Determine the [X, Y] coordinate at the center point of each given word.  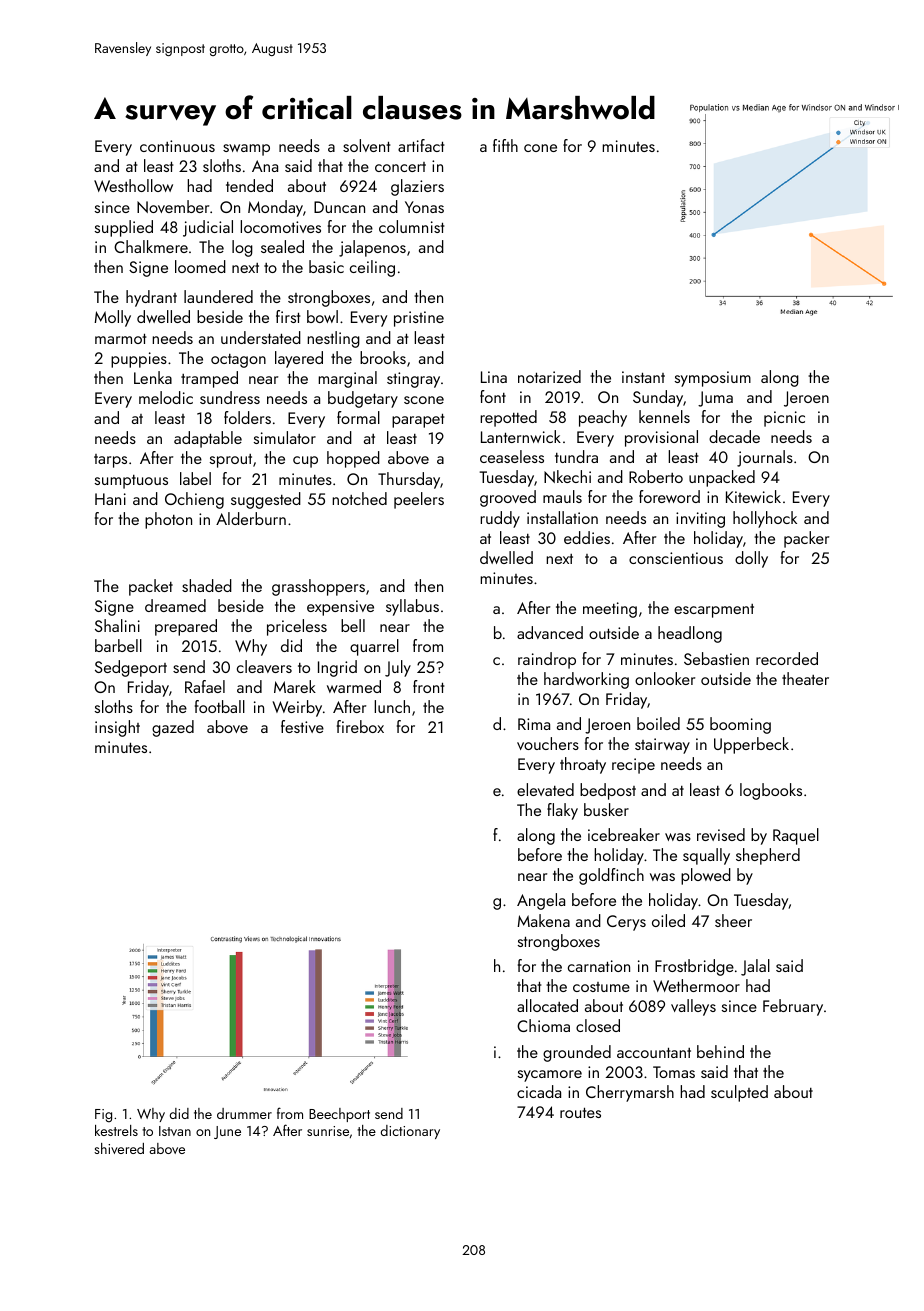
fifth [505, 145]
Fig [103, 1116]
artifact [421, 145]
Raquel [796, 836]
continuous [177, 146]
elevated [545, 789]
